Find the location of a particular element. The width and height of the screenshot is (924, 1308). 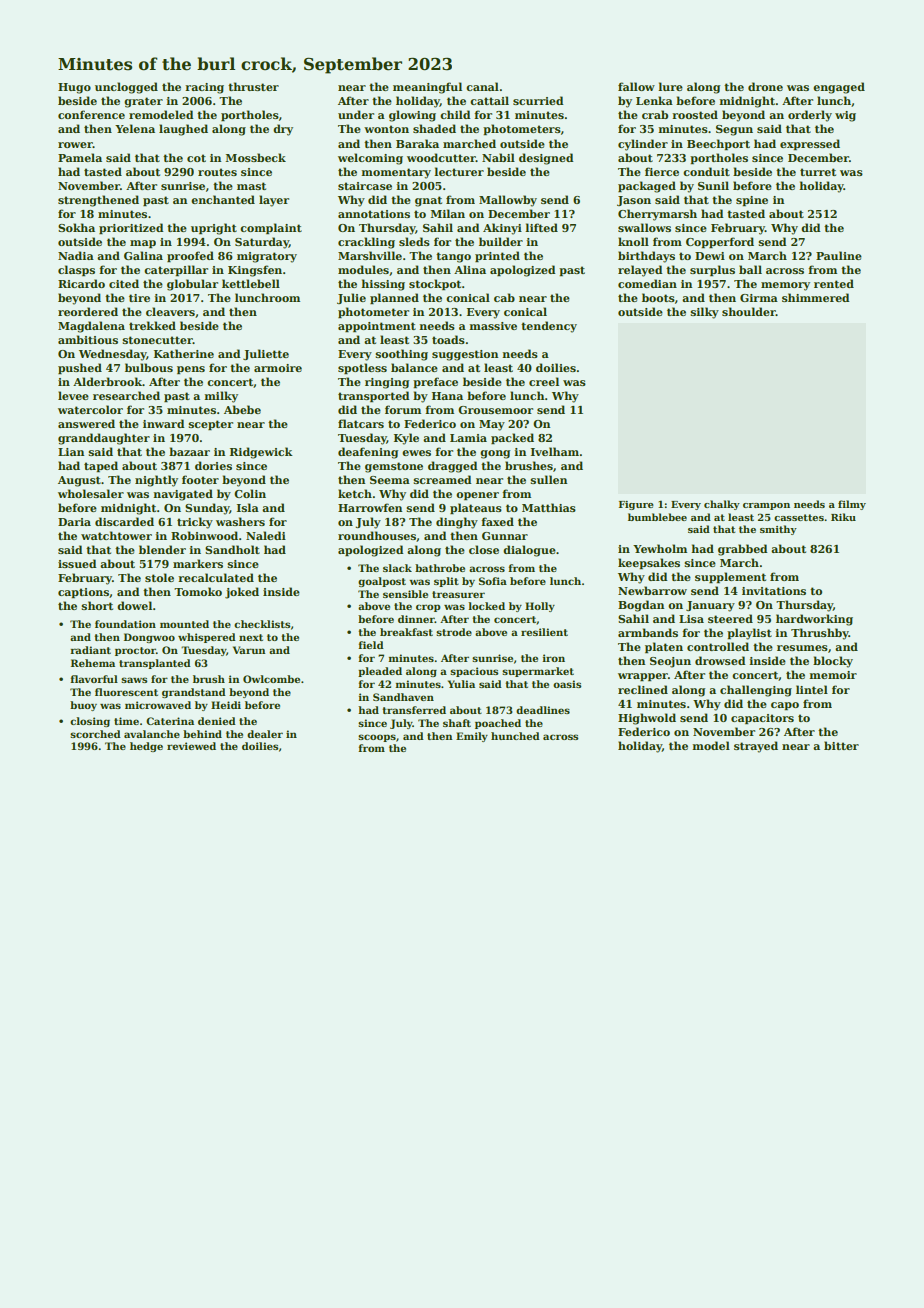

canal is located at coordinates (482, 86).
